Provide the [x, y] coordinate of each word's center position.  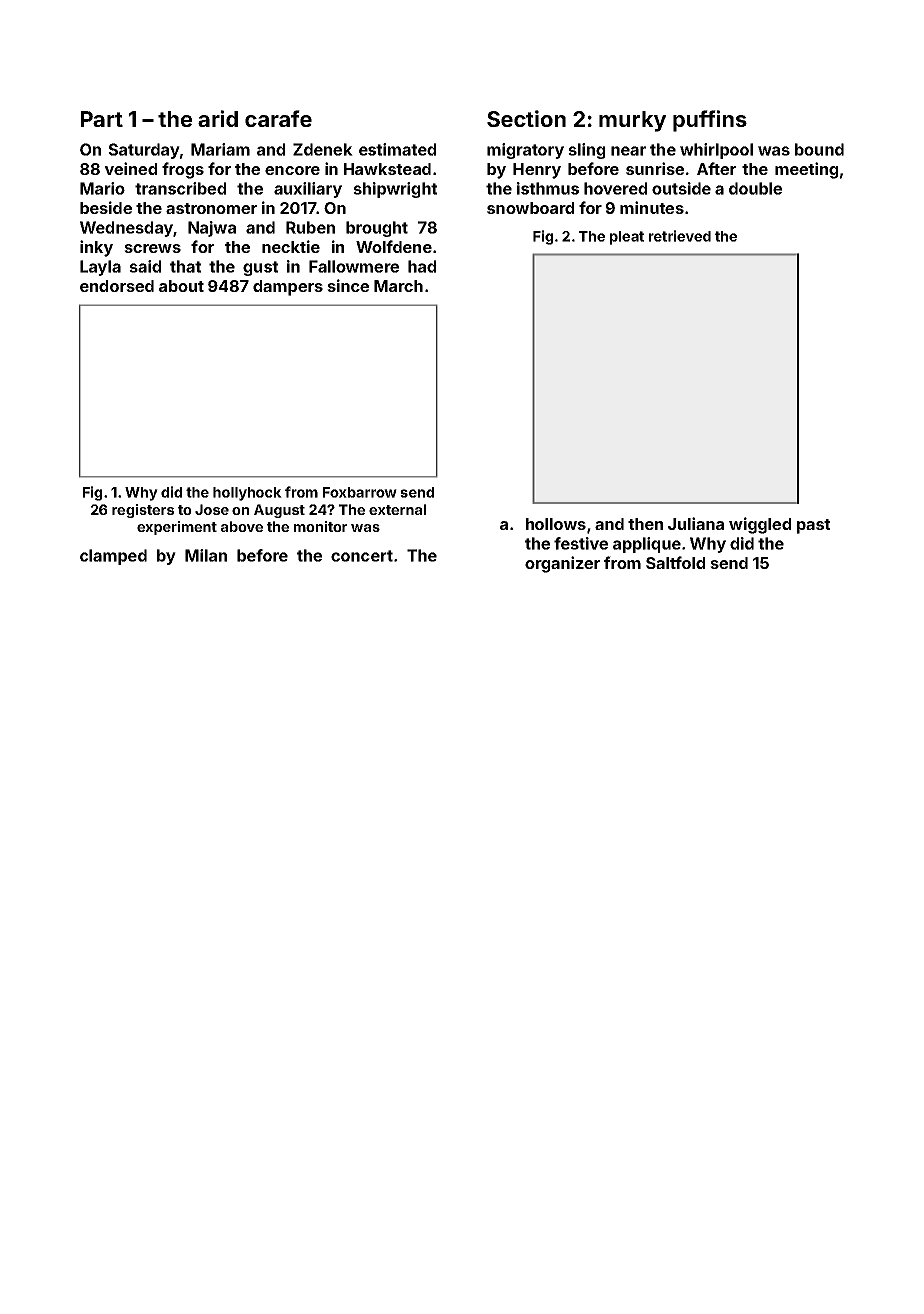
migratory [525, 151]
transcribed [180, 188]
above [242, 526]
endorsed [117, 286]
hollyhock [247, 494]
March [398, 286]
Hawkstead [387, 169]
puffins [710, 121]
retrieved [680, 236]
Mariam [220, 149]
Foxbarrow [360, 492]
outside [681, 188]
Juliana [696, 523]
